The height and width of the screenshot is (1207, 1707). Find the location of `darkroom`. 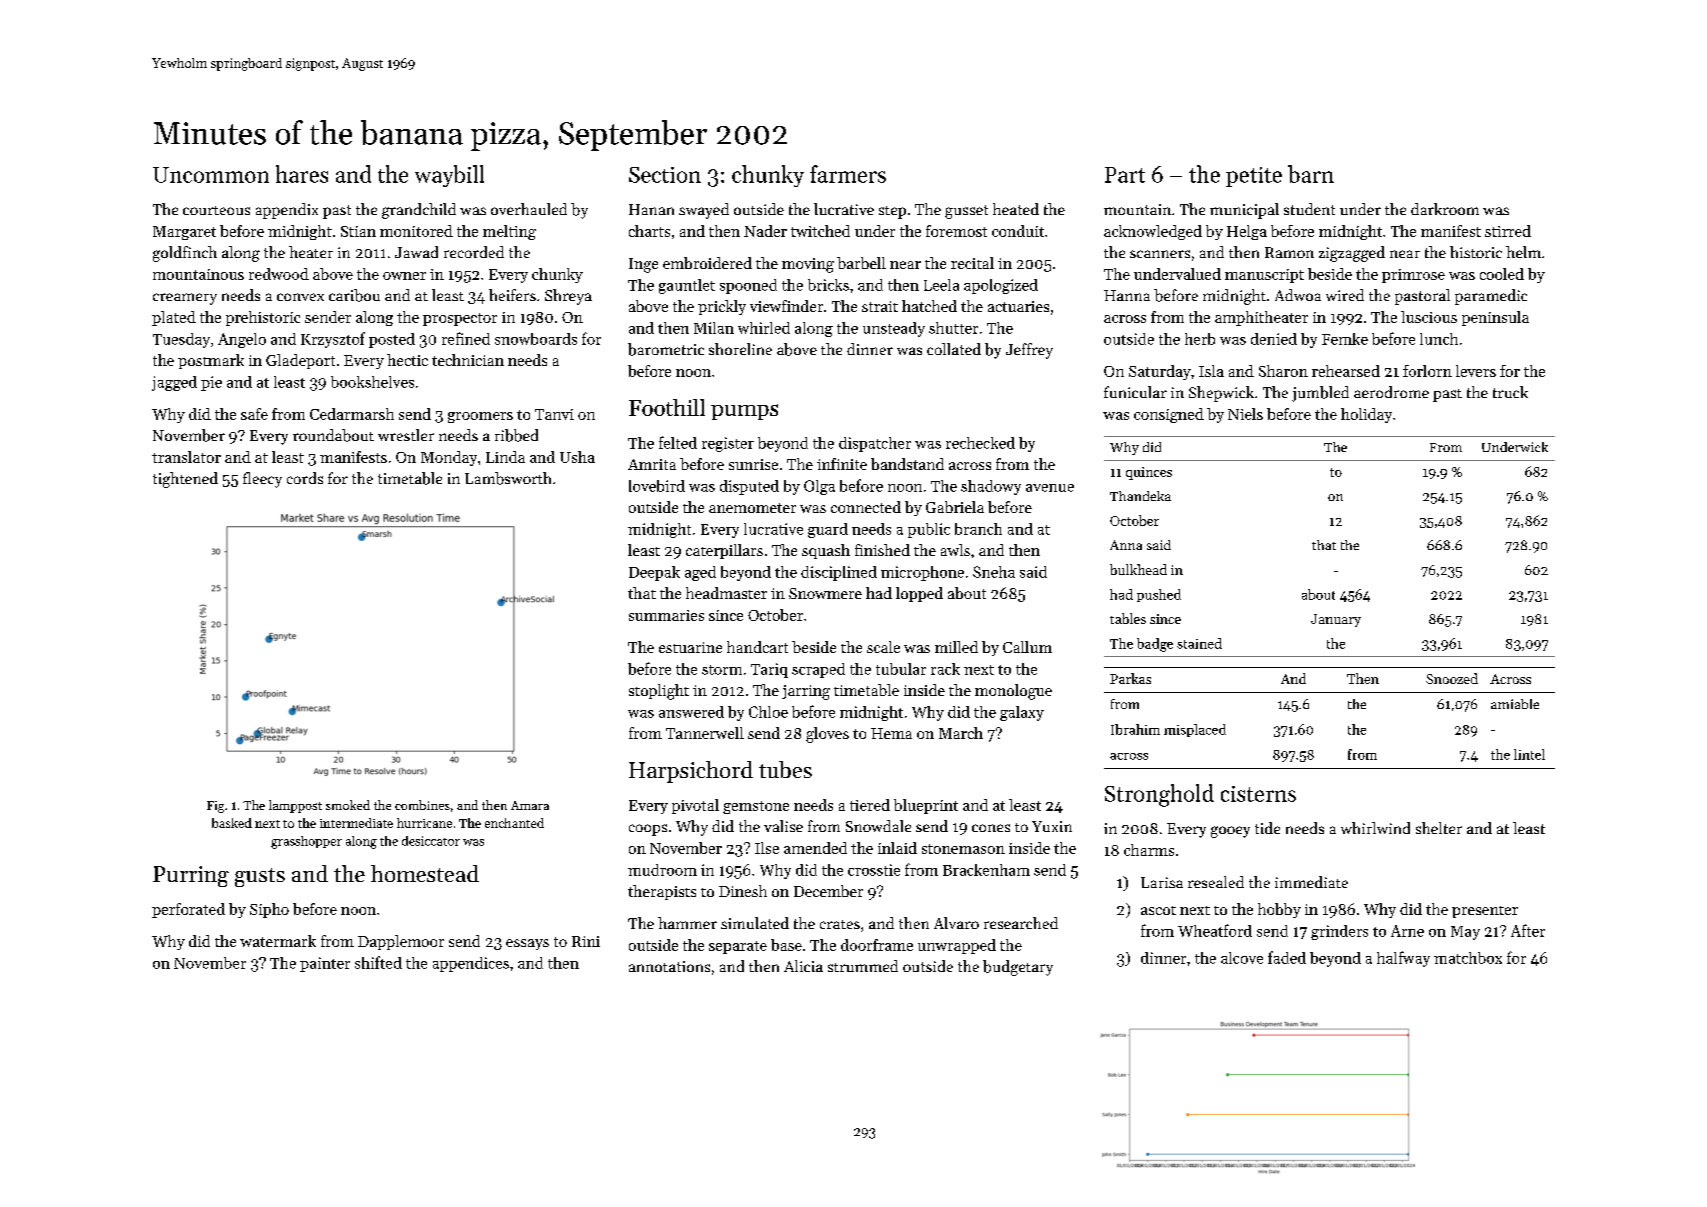

darkroom is located at coordinates (1445, 209).
